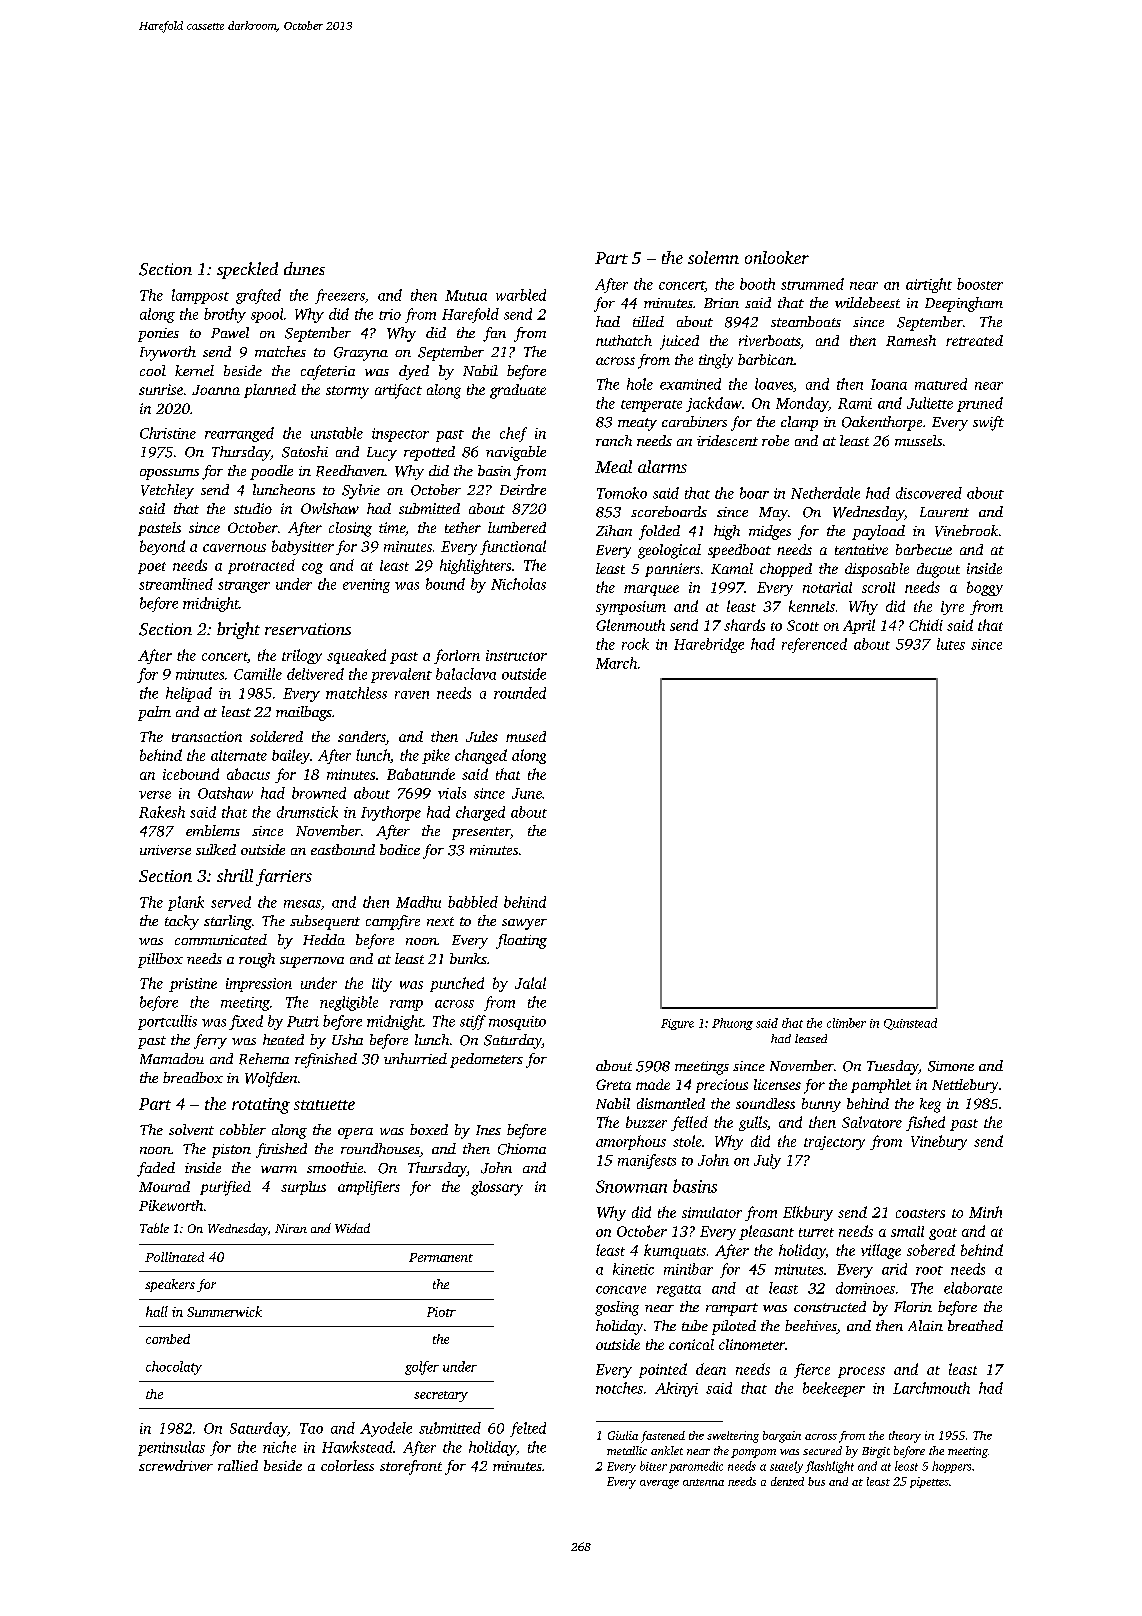 The height and width of the screenshot is (1616, 1142). I want to click on pillbox, so click(160, 960).
